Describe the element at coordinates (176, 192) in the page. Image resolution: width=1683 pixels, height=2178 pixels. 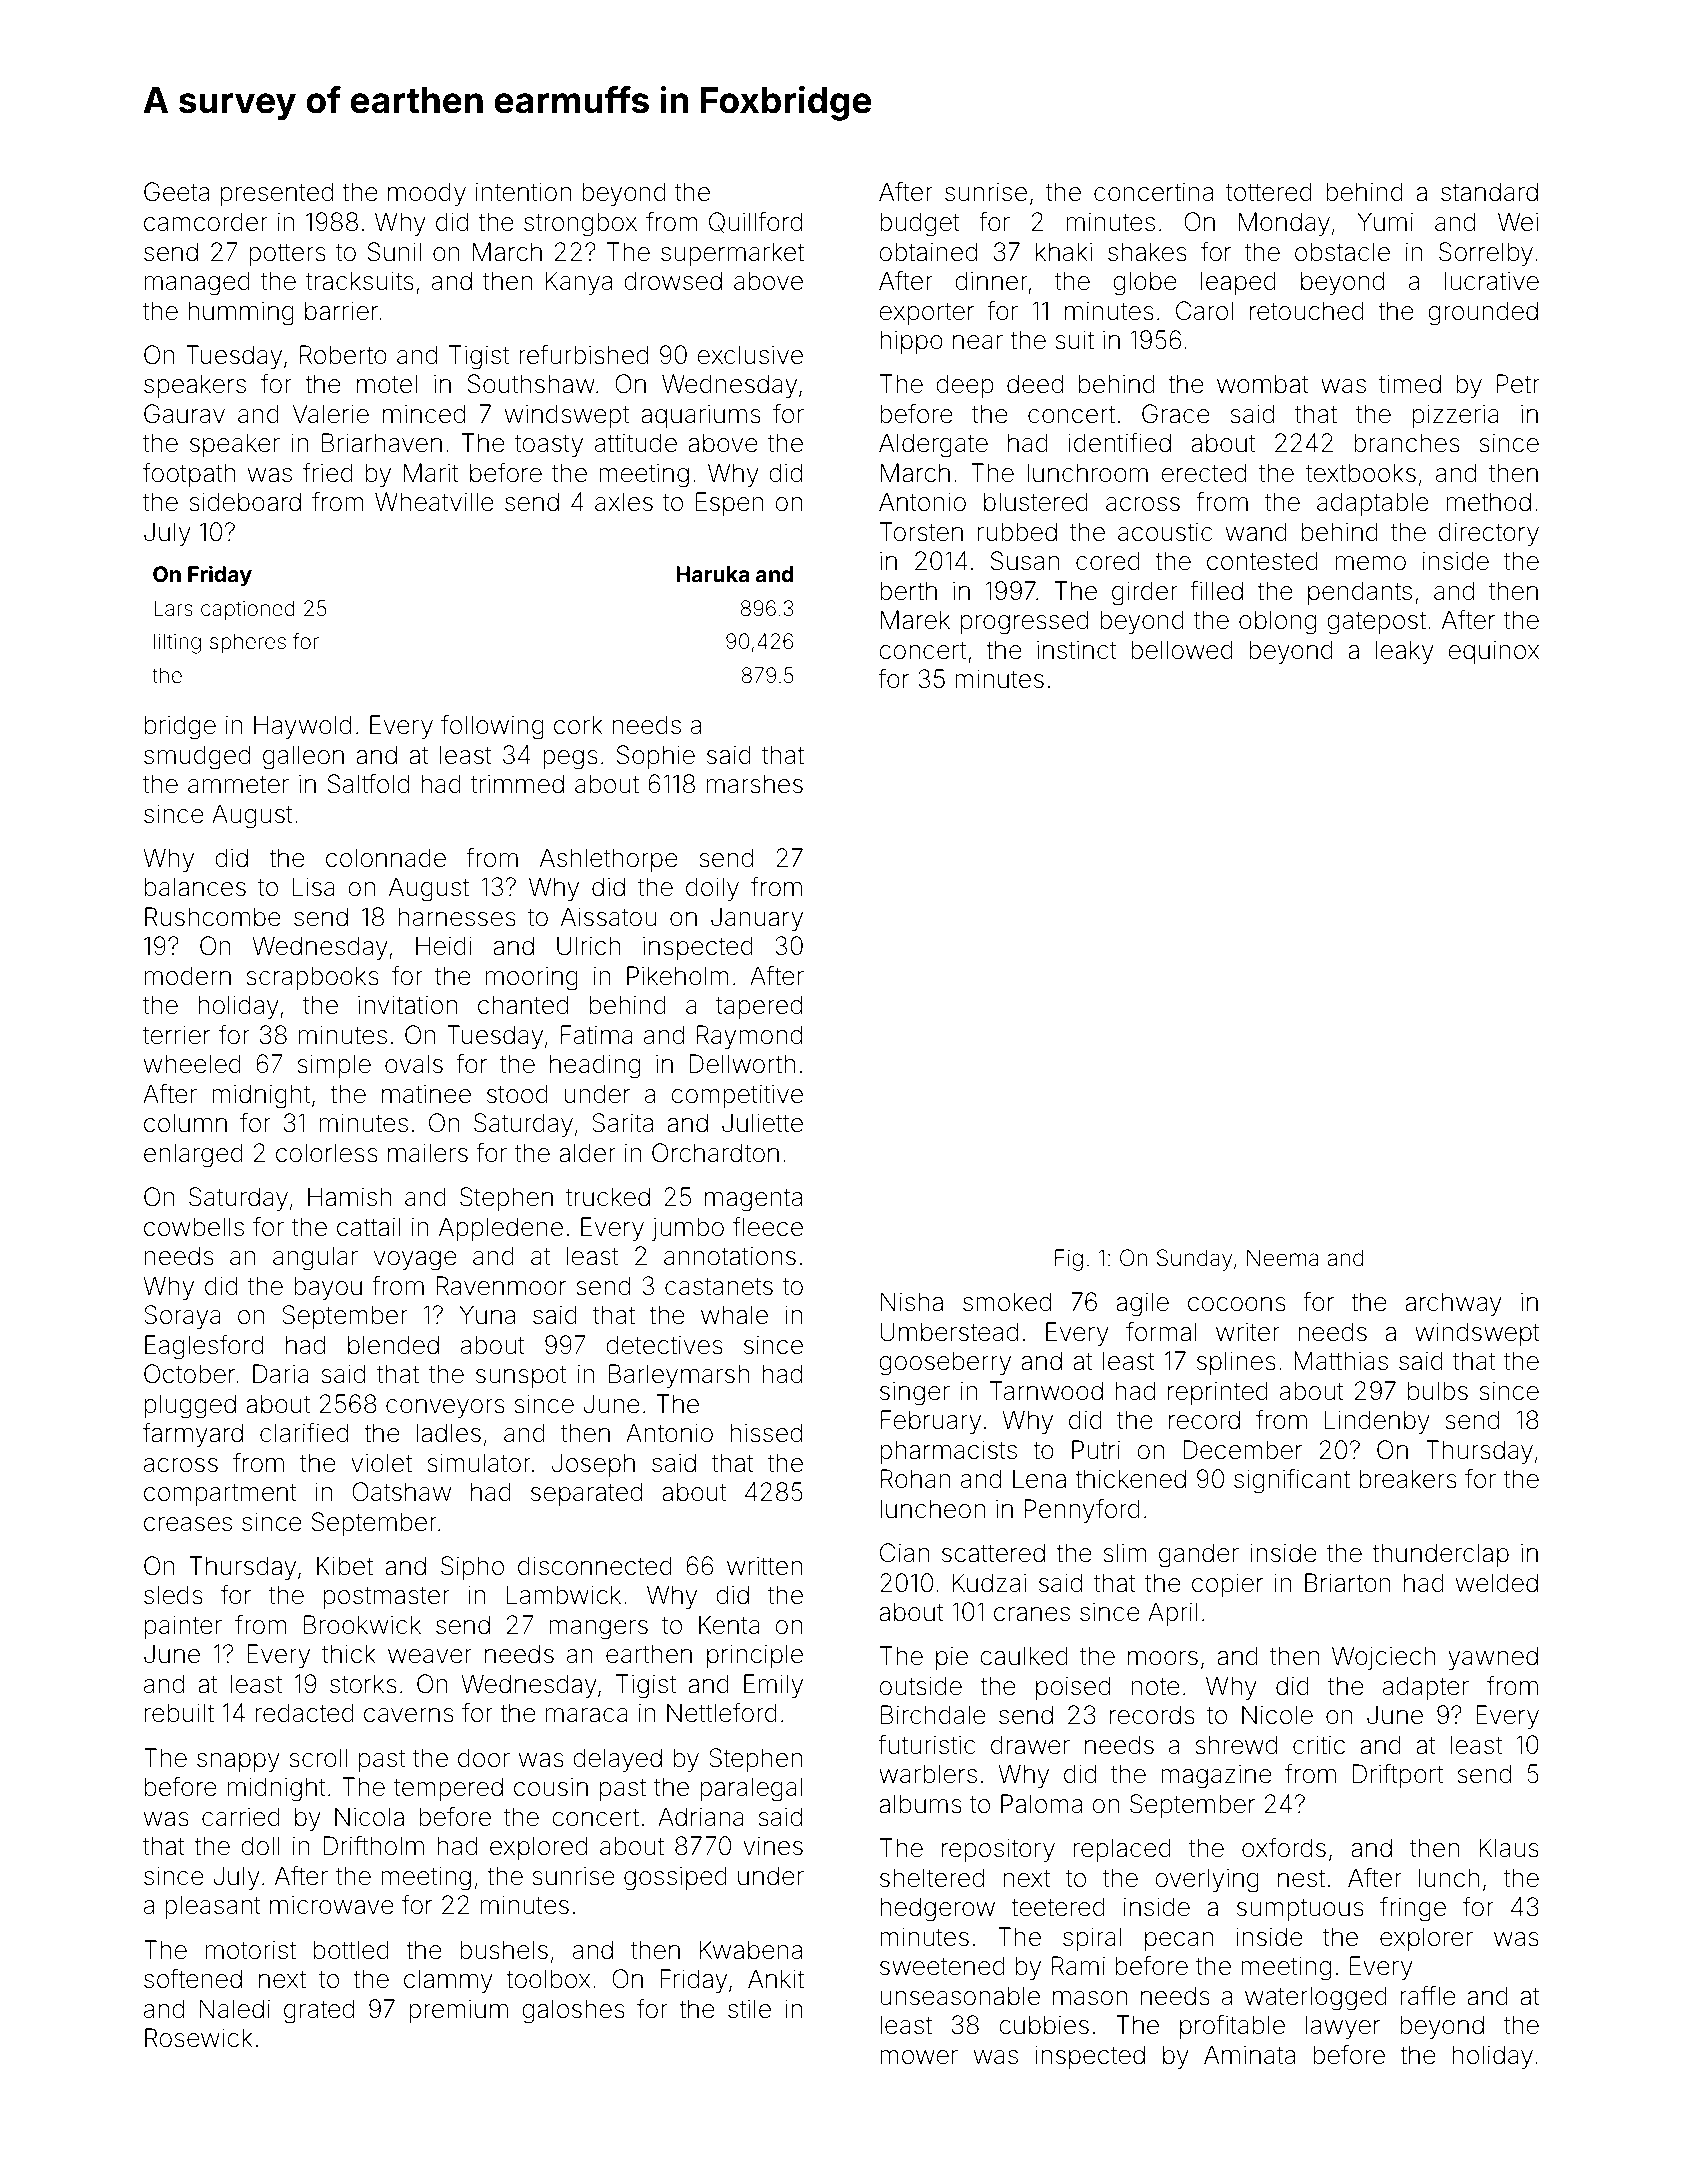
I see `Geeta` at that location.
